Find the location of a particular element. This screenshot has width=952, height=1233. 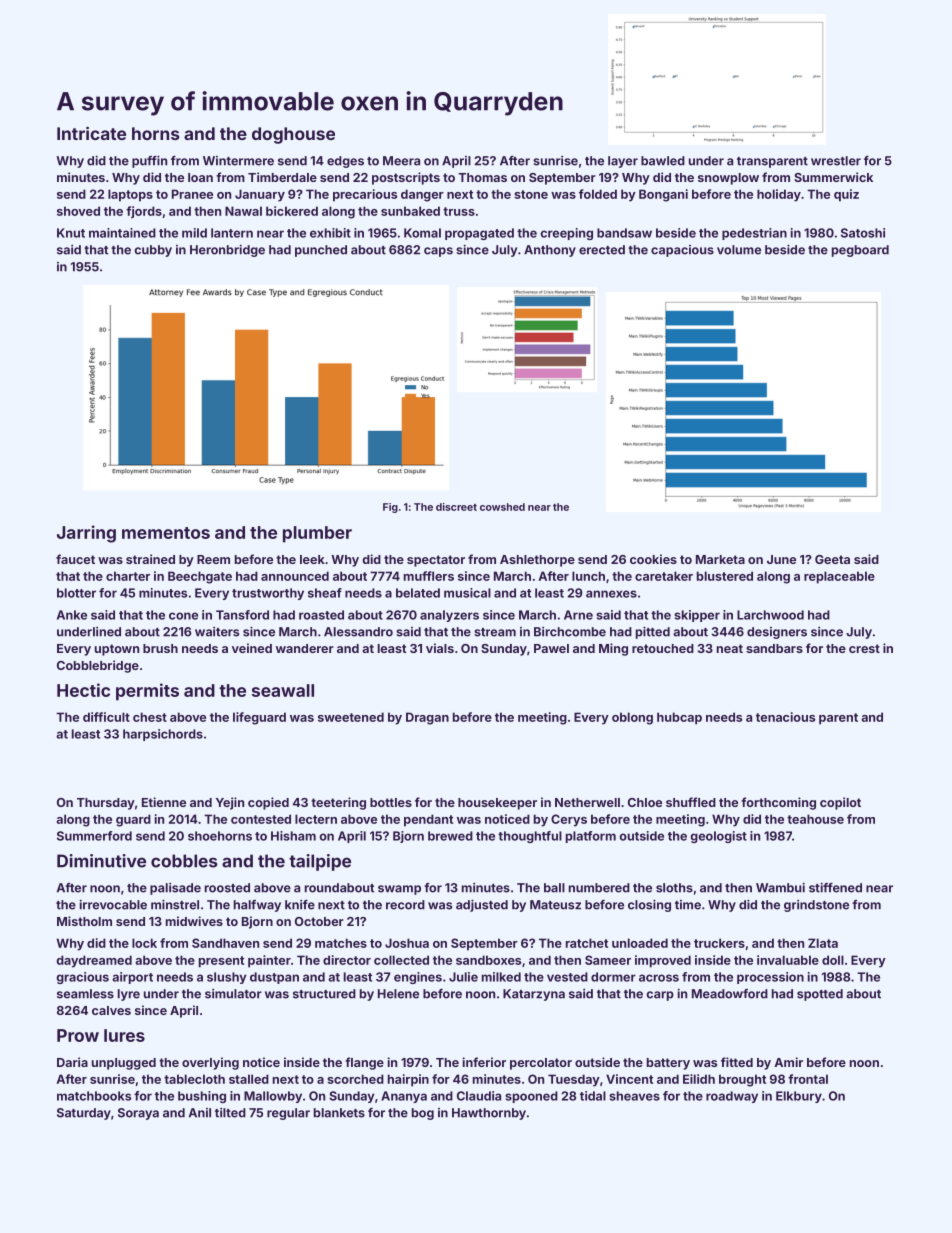

copilot is located at coordinates (840, 803).
